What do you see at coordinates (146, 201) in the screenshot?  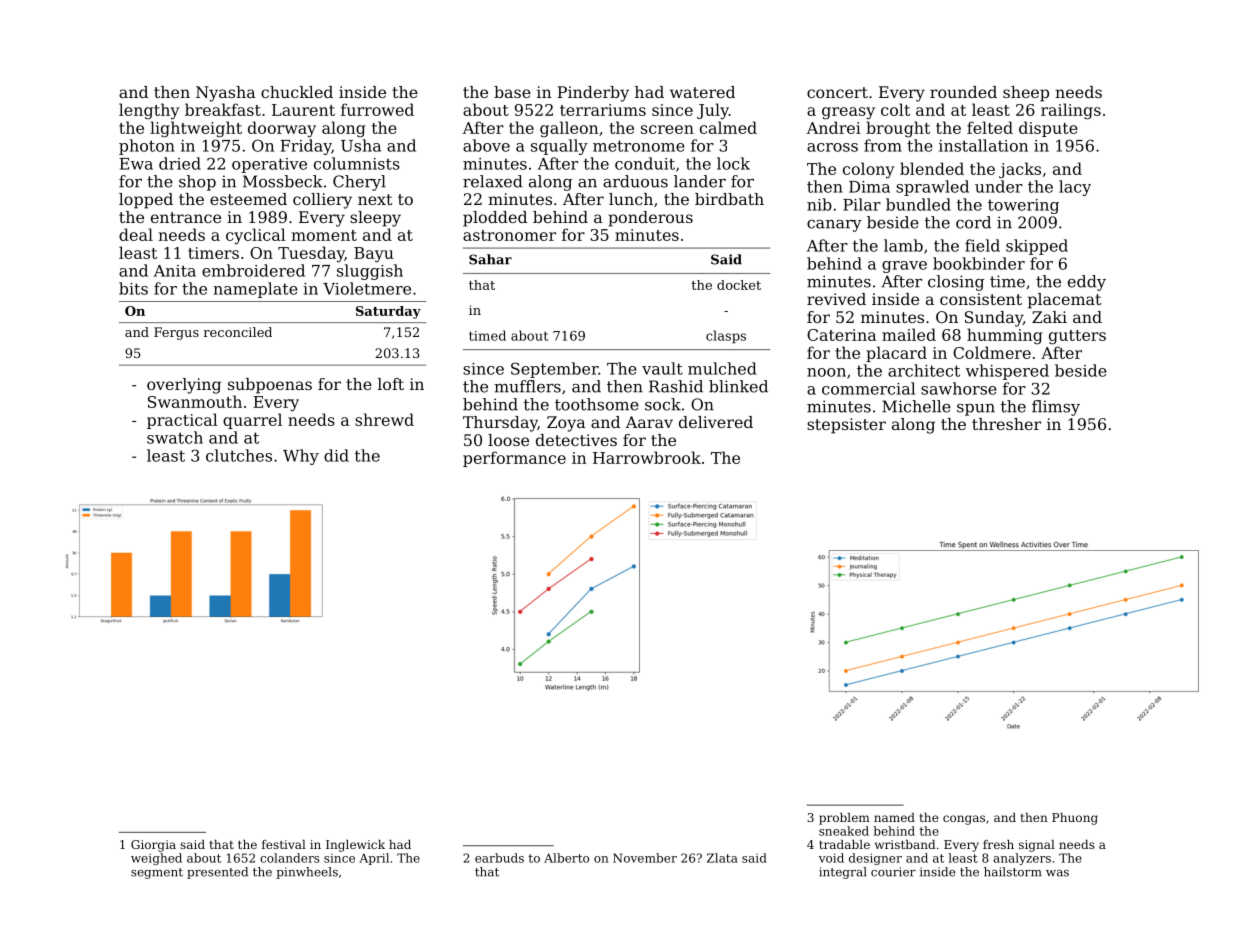 I see `lopped` at bounding box center [146, 201].
